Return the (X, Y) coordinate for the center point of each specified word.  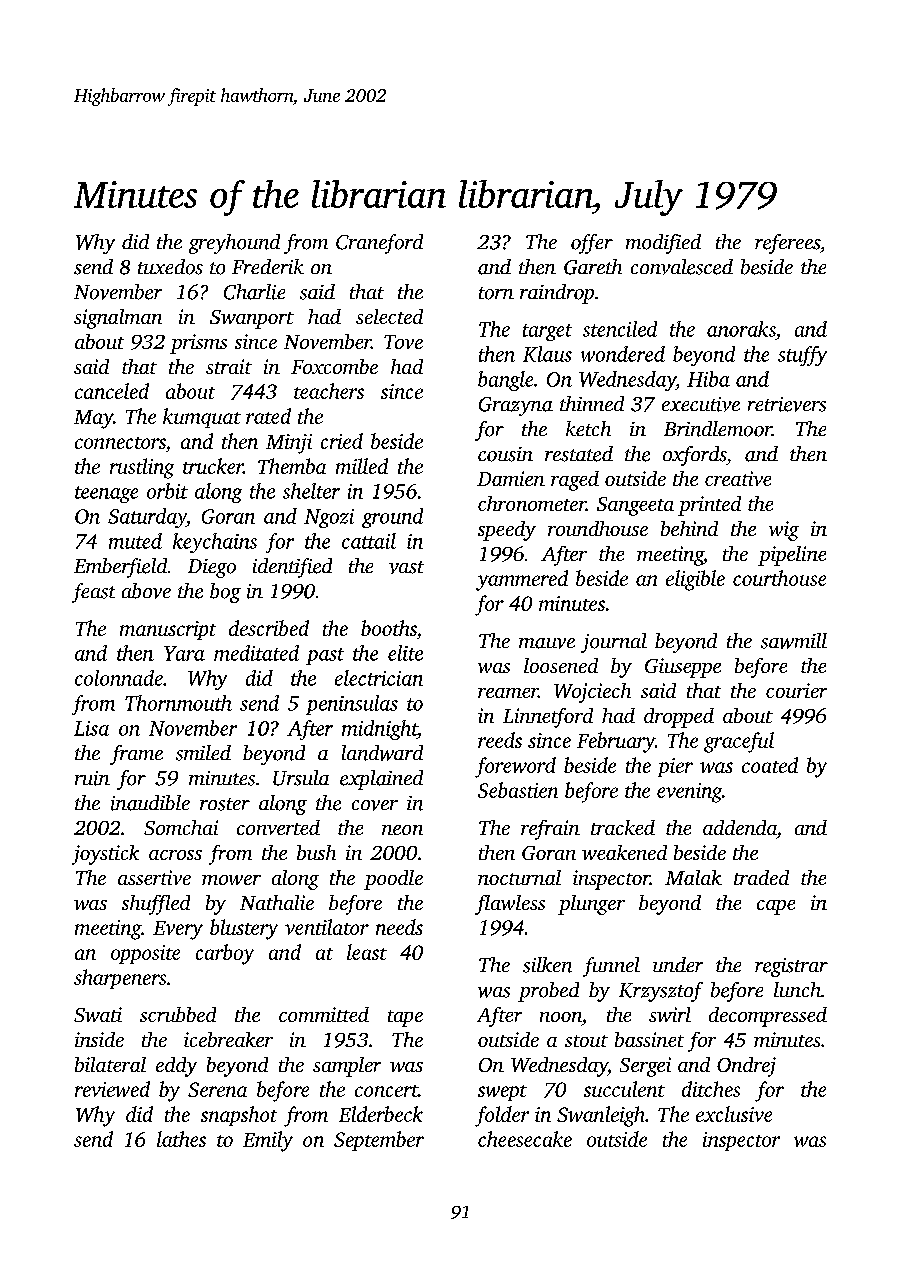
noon (561, 1017)
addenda (740, 827)
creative (738, 478)
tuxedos (170, 267)
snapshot (239, 1116)
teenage (106, 494)
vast (406, 567)
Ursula (301, 778)
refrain (550, 830)
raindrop (557, 294)
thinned (592, 403)
